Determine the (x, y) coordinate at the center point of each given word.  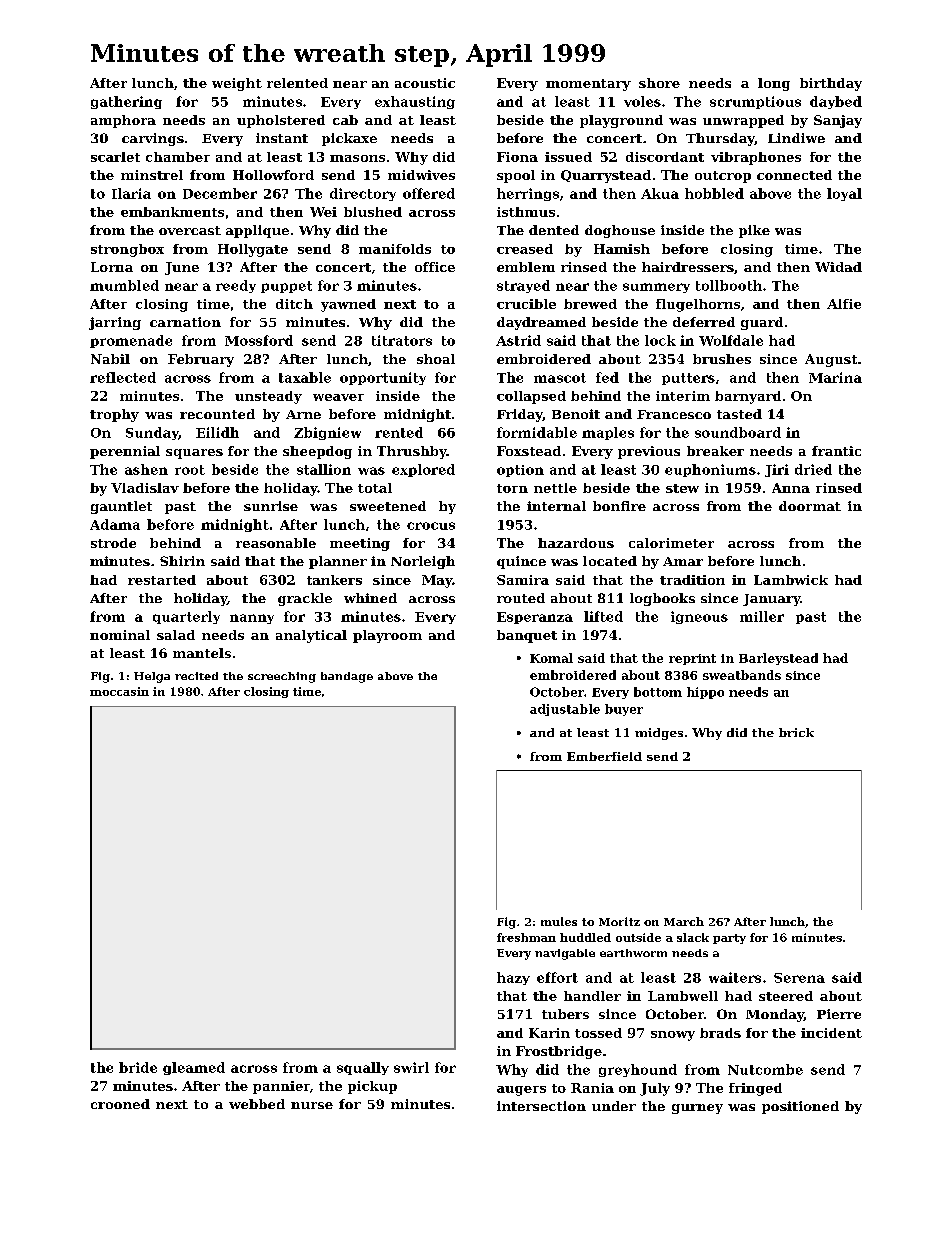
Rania (592, 1088)
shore (659, 83)
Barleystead (778, 659)
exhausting (415, 102)
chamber (178, 157)
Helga (152, 677)
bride (138, 1067)
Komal (551, 658)
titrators (402, 340)
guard (762, 323)
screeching (282, 677)
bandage (347, 677)
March (684, 921)
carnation (185, 322)
